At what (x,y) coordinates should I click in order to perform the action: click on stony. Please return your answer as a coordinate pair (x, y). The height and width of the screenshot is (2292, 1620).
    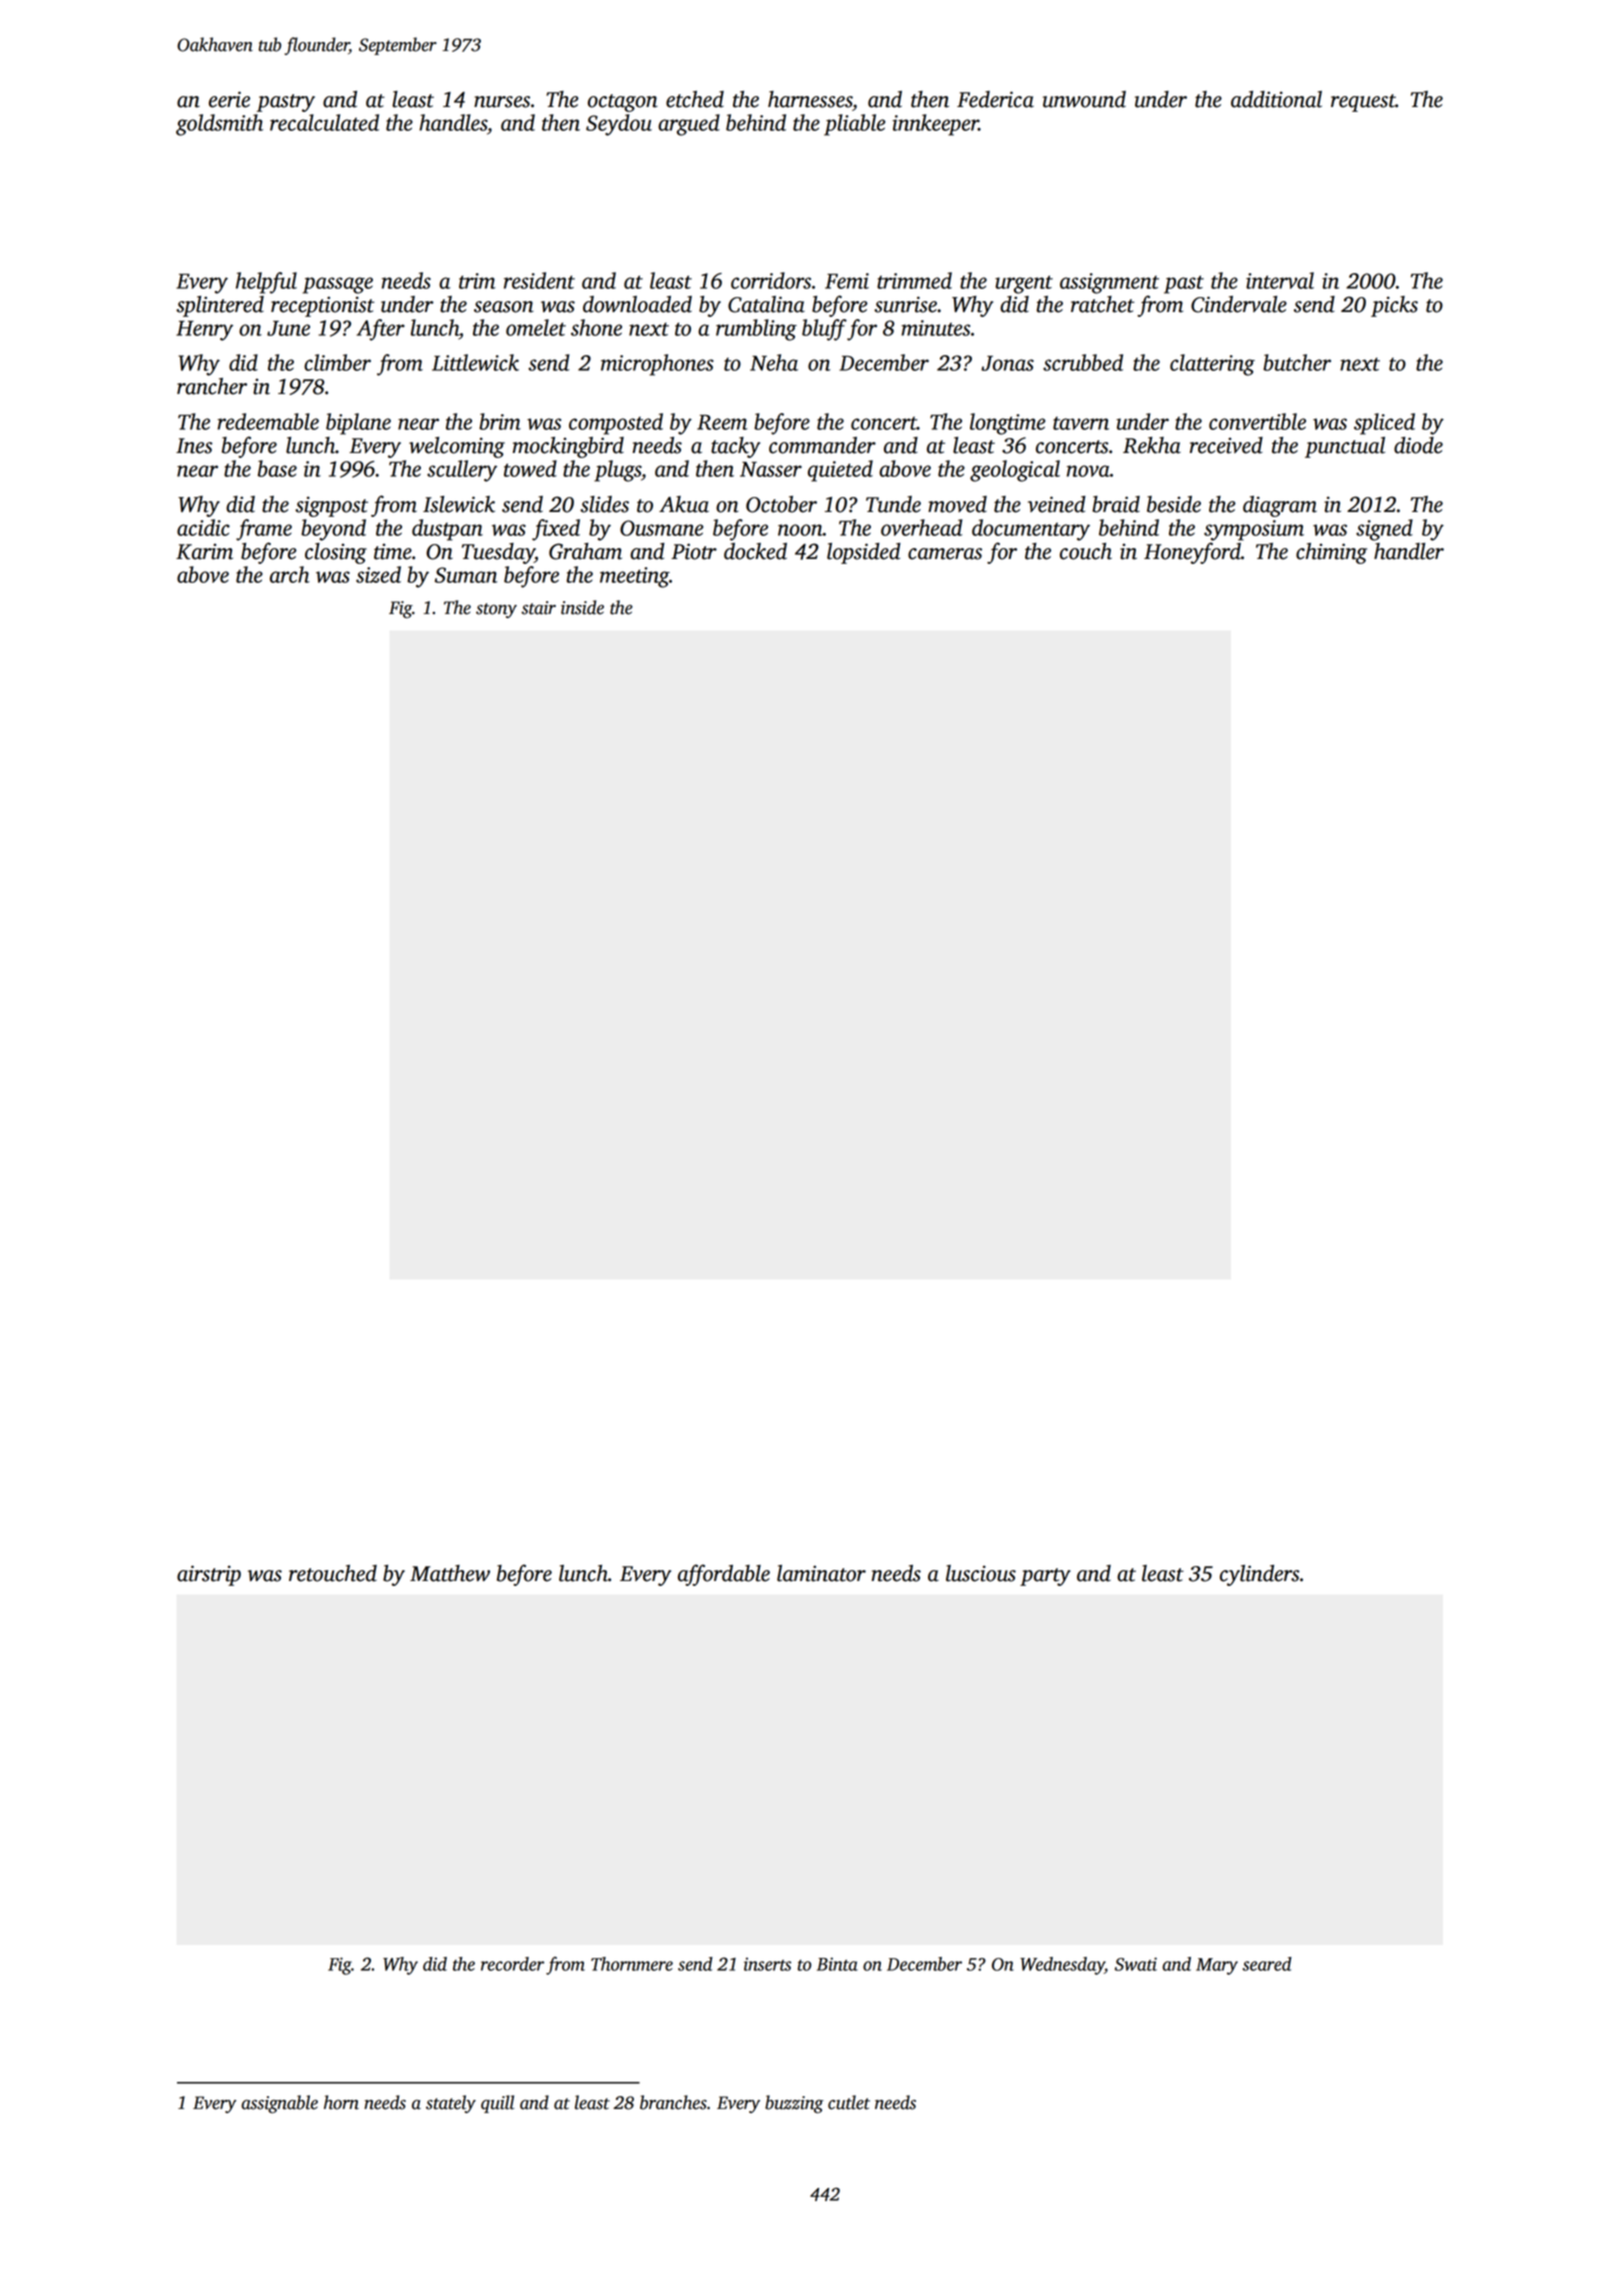
    Looking at the image, I should click on (496, 610).
